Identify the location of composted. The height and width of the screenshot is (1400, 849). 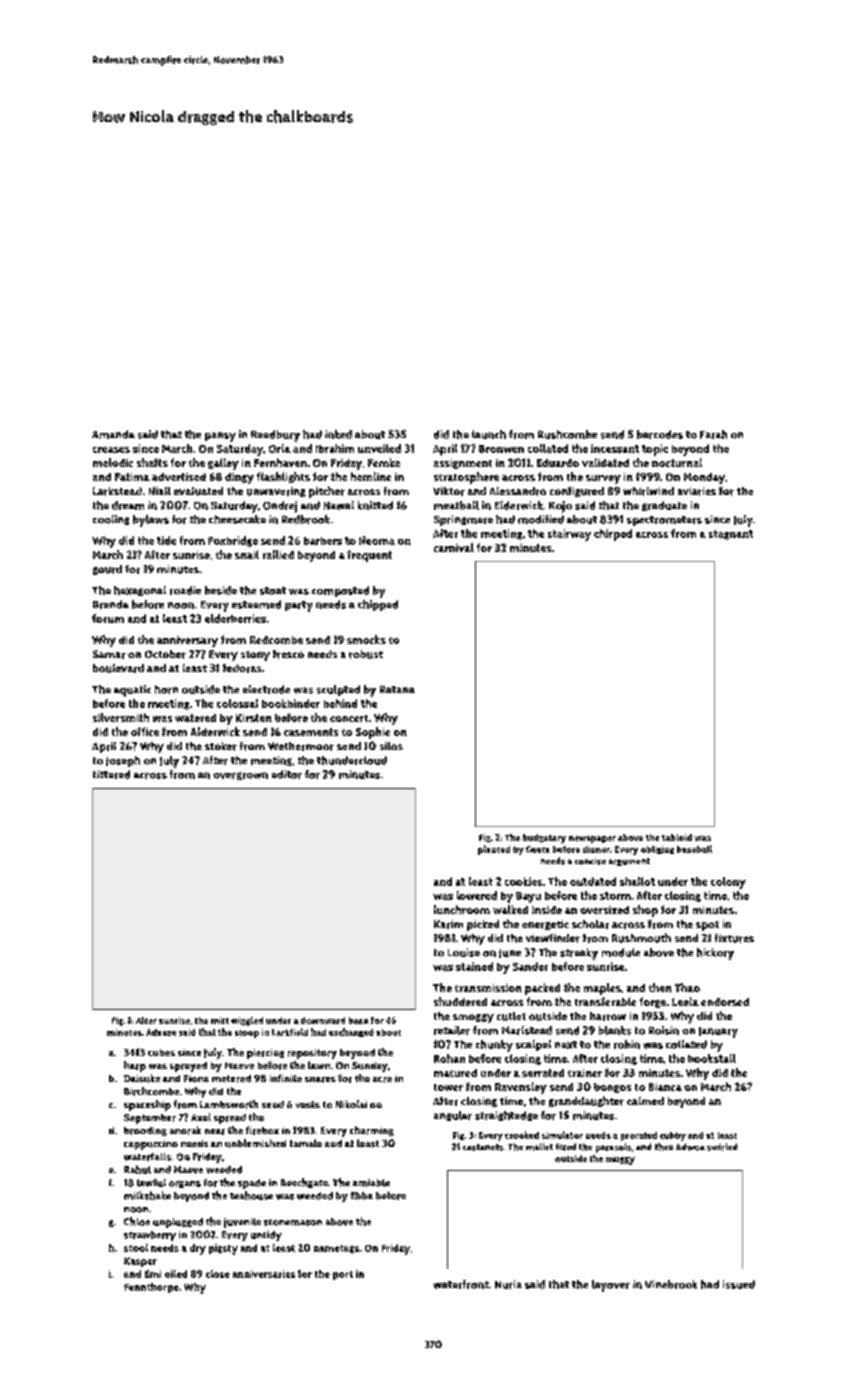
(340, 591).
